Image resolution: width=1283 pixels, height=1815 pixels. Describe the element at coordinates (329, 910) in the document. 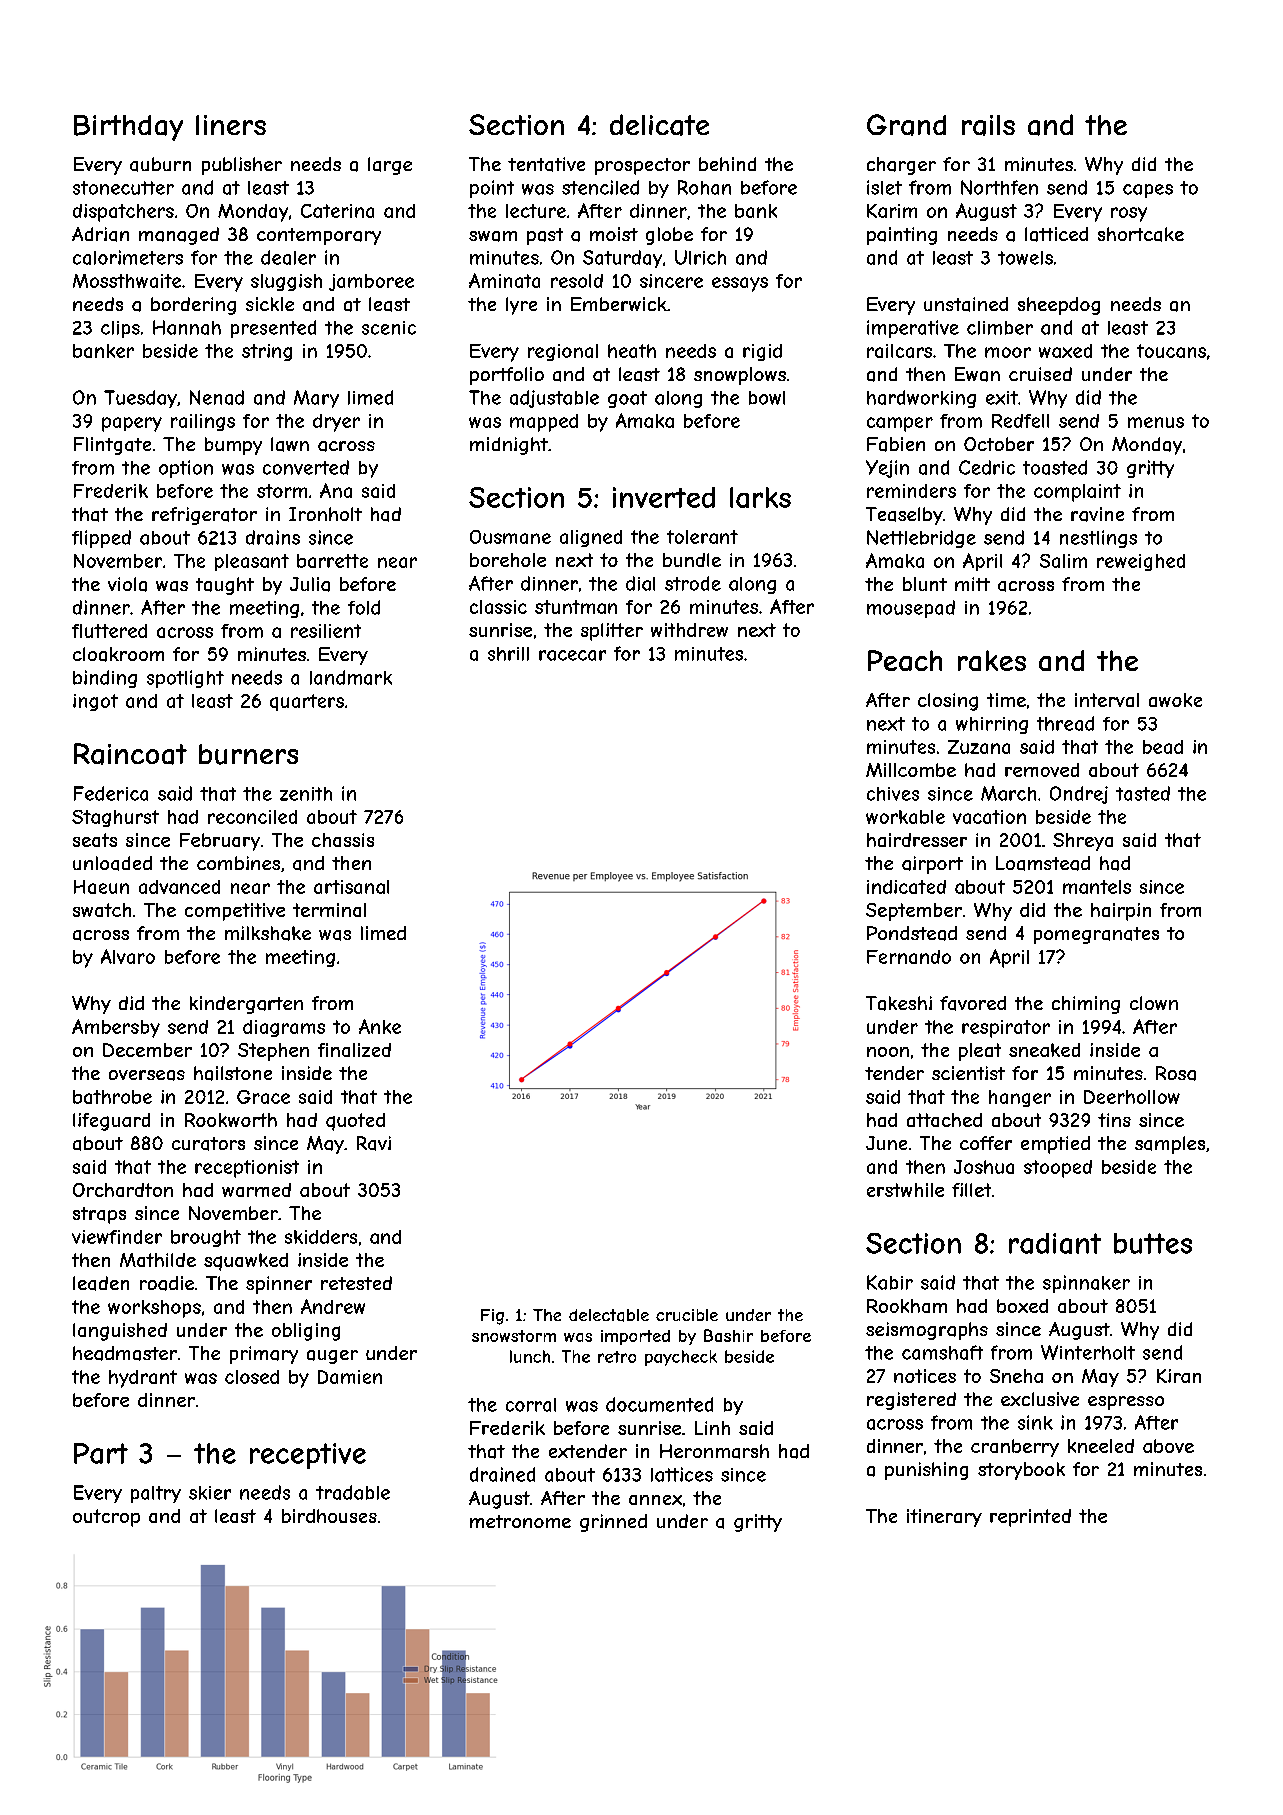

I see `terminal` at that location.
